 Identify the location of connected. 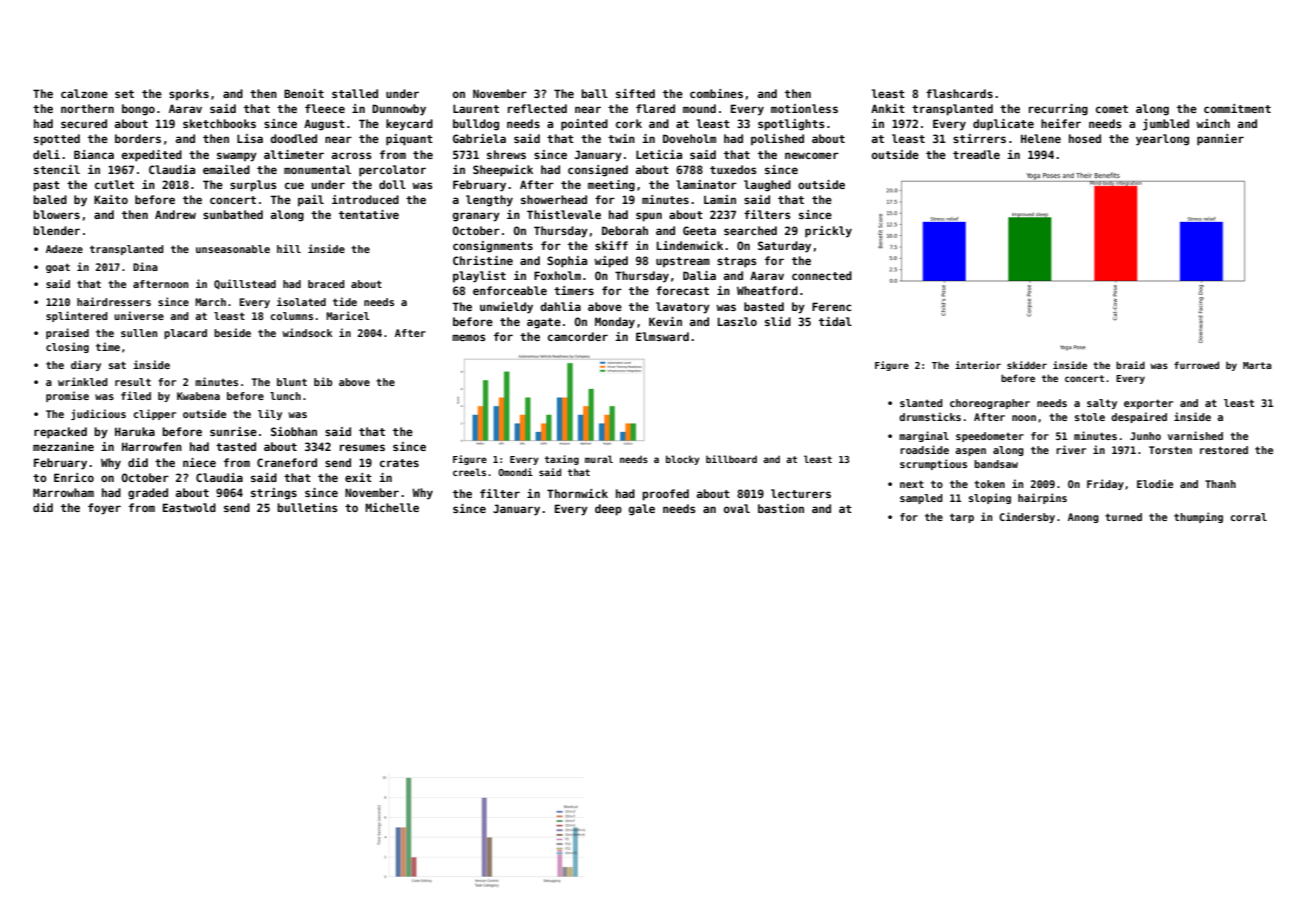
(822, 275).
